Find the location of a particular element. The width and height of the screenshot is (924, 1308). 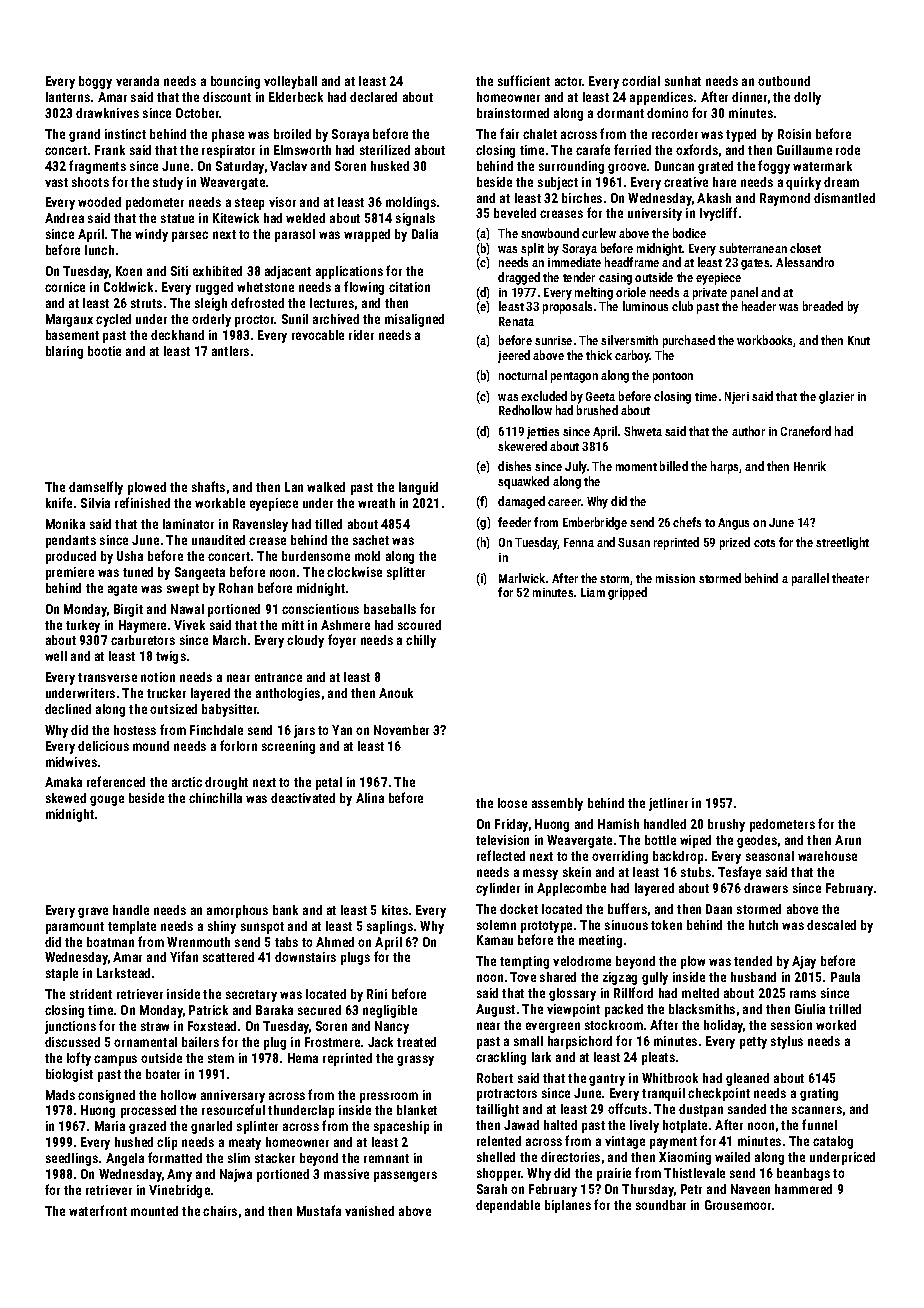

declared is located at coordinates (373, 97).
